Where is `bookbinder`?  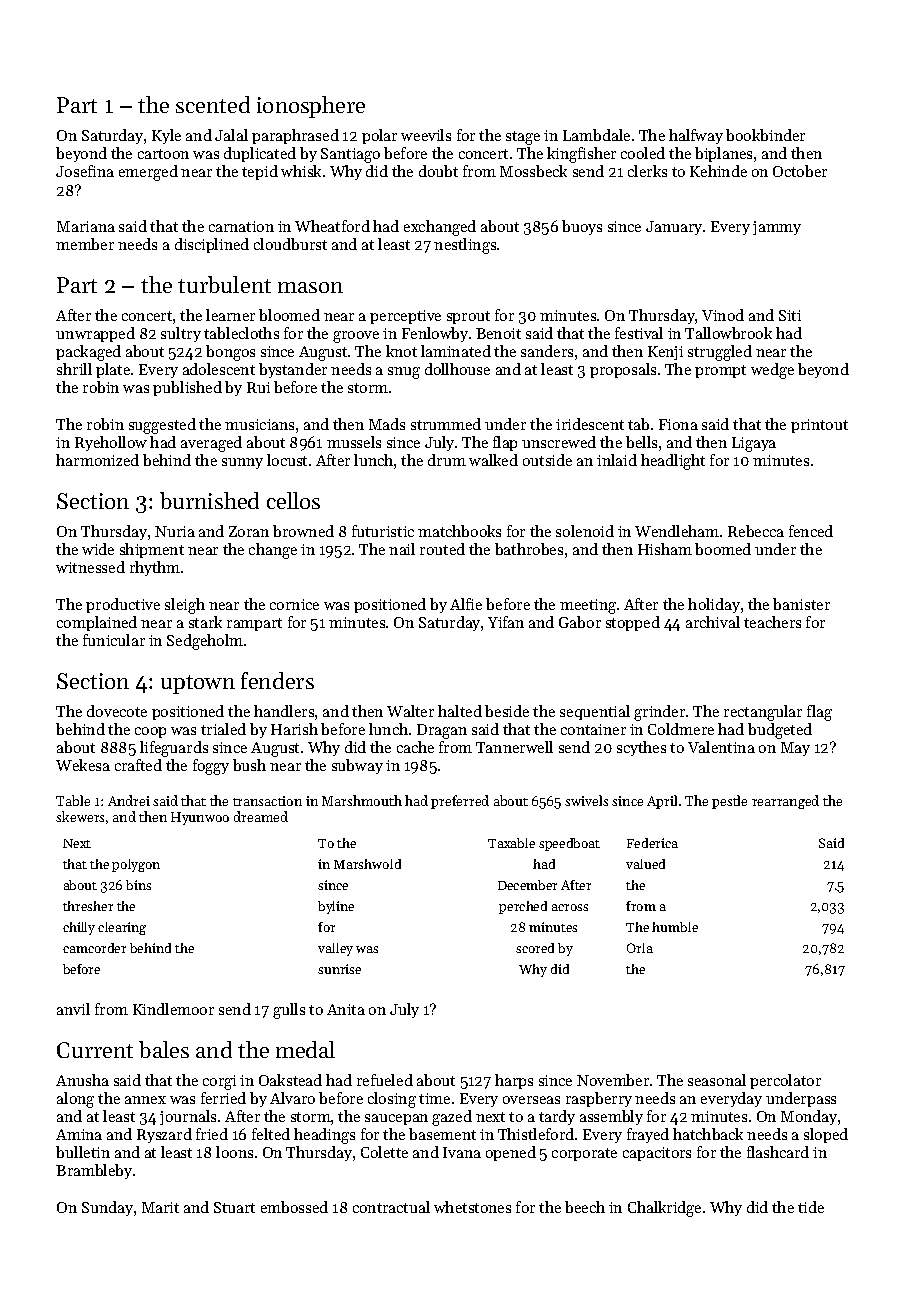
bookbinder is located at coordinates (765, 135).
